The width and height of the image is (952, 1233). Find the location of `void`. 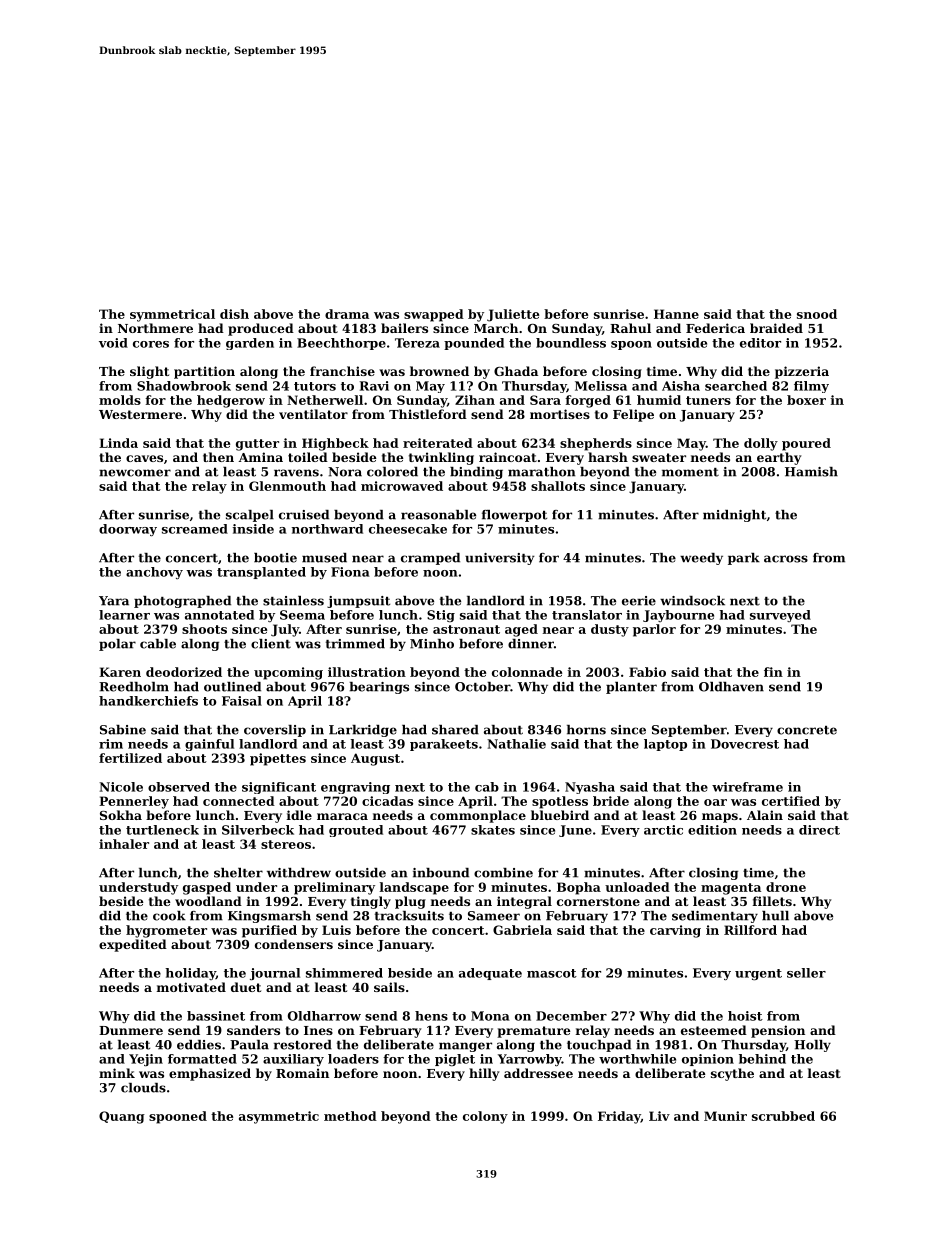

void is located at coordinates (113, 343).
